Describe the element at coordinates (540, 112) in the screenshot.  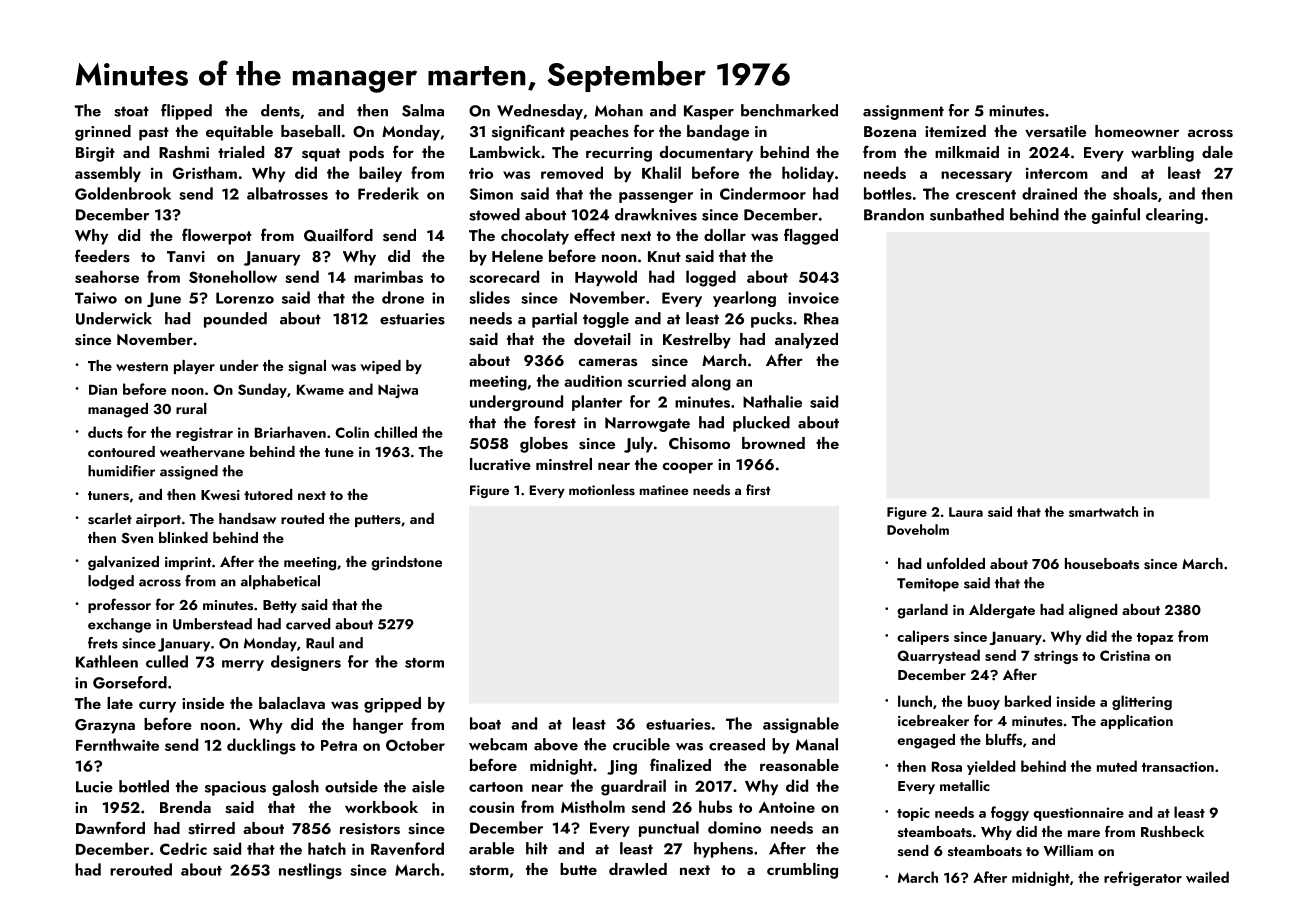
I see `Wednesday` at that location.
